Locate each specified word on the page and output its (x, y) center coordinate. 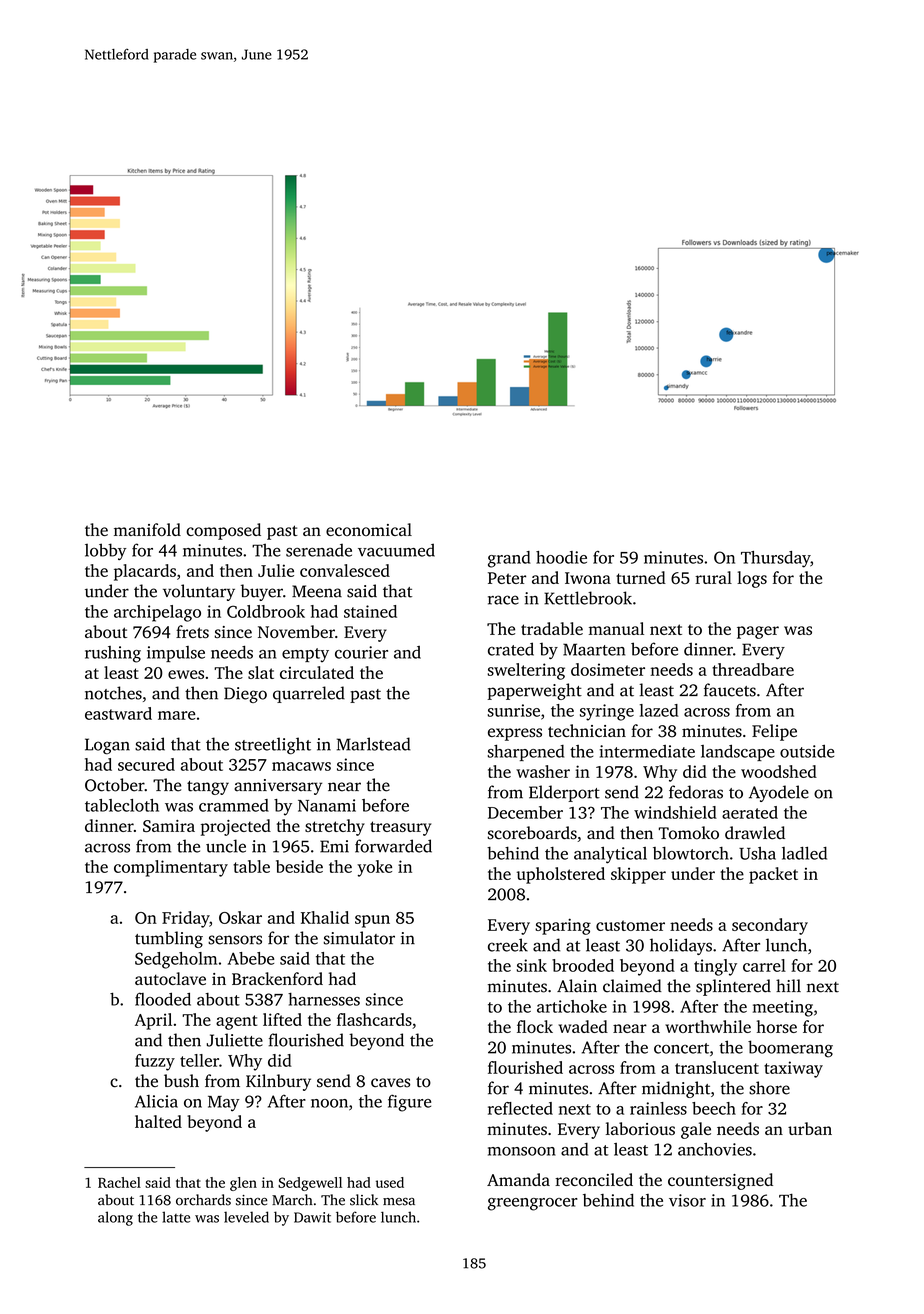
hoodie (561, 557)
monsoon (522, 1151)
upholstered (561, 875)
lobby (106, 551)
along (115, 1218)
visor (687, 1200)
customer (630, 925)
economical (369, 529)
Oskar (240, 917)
